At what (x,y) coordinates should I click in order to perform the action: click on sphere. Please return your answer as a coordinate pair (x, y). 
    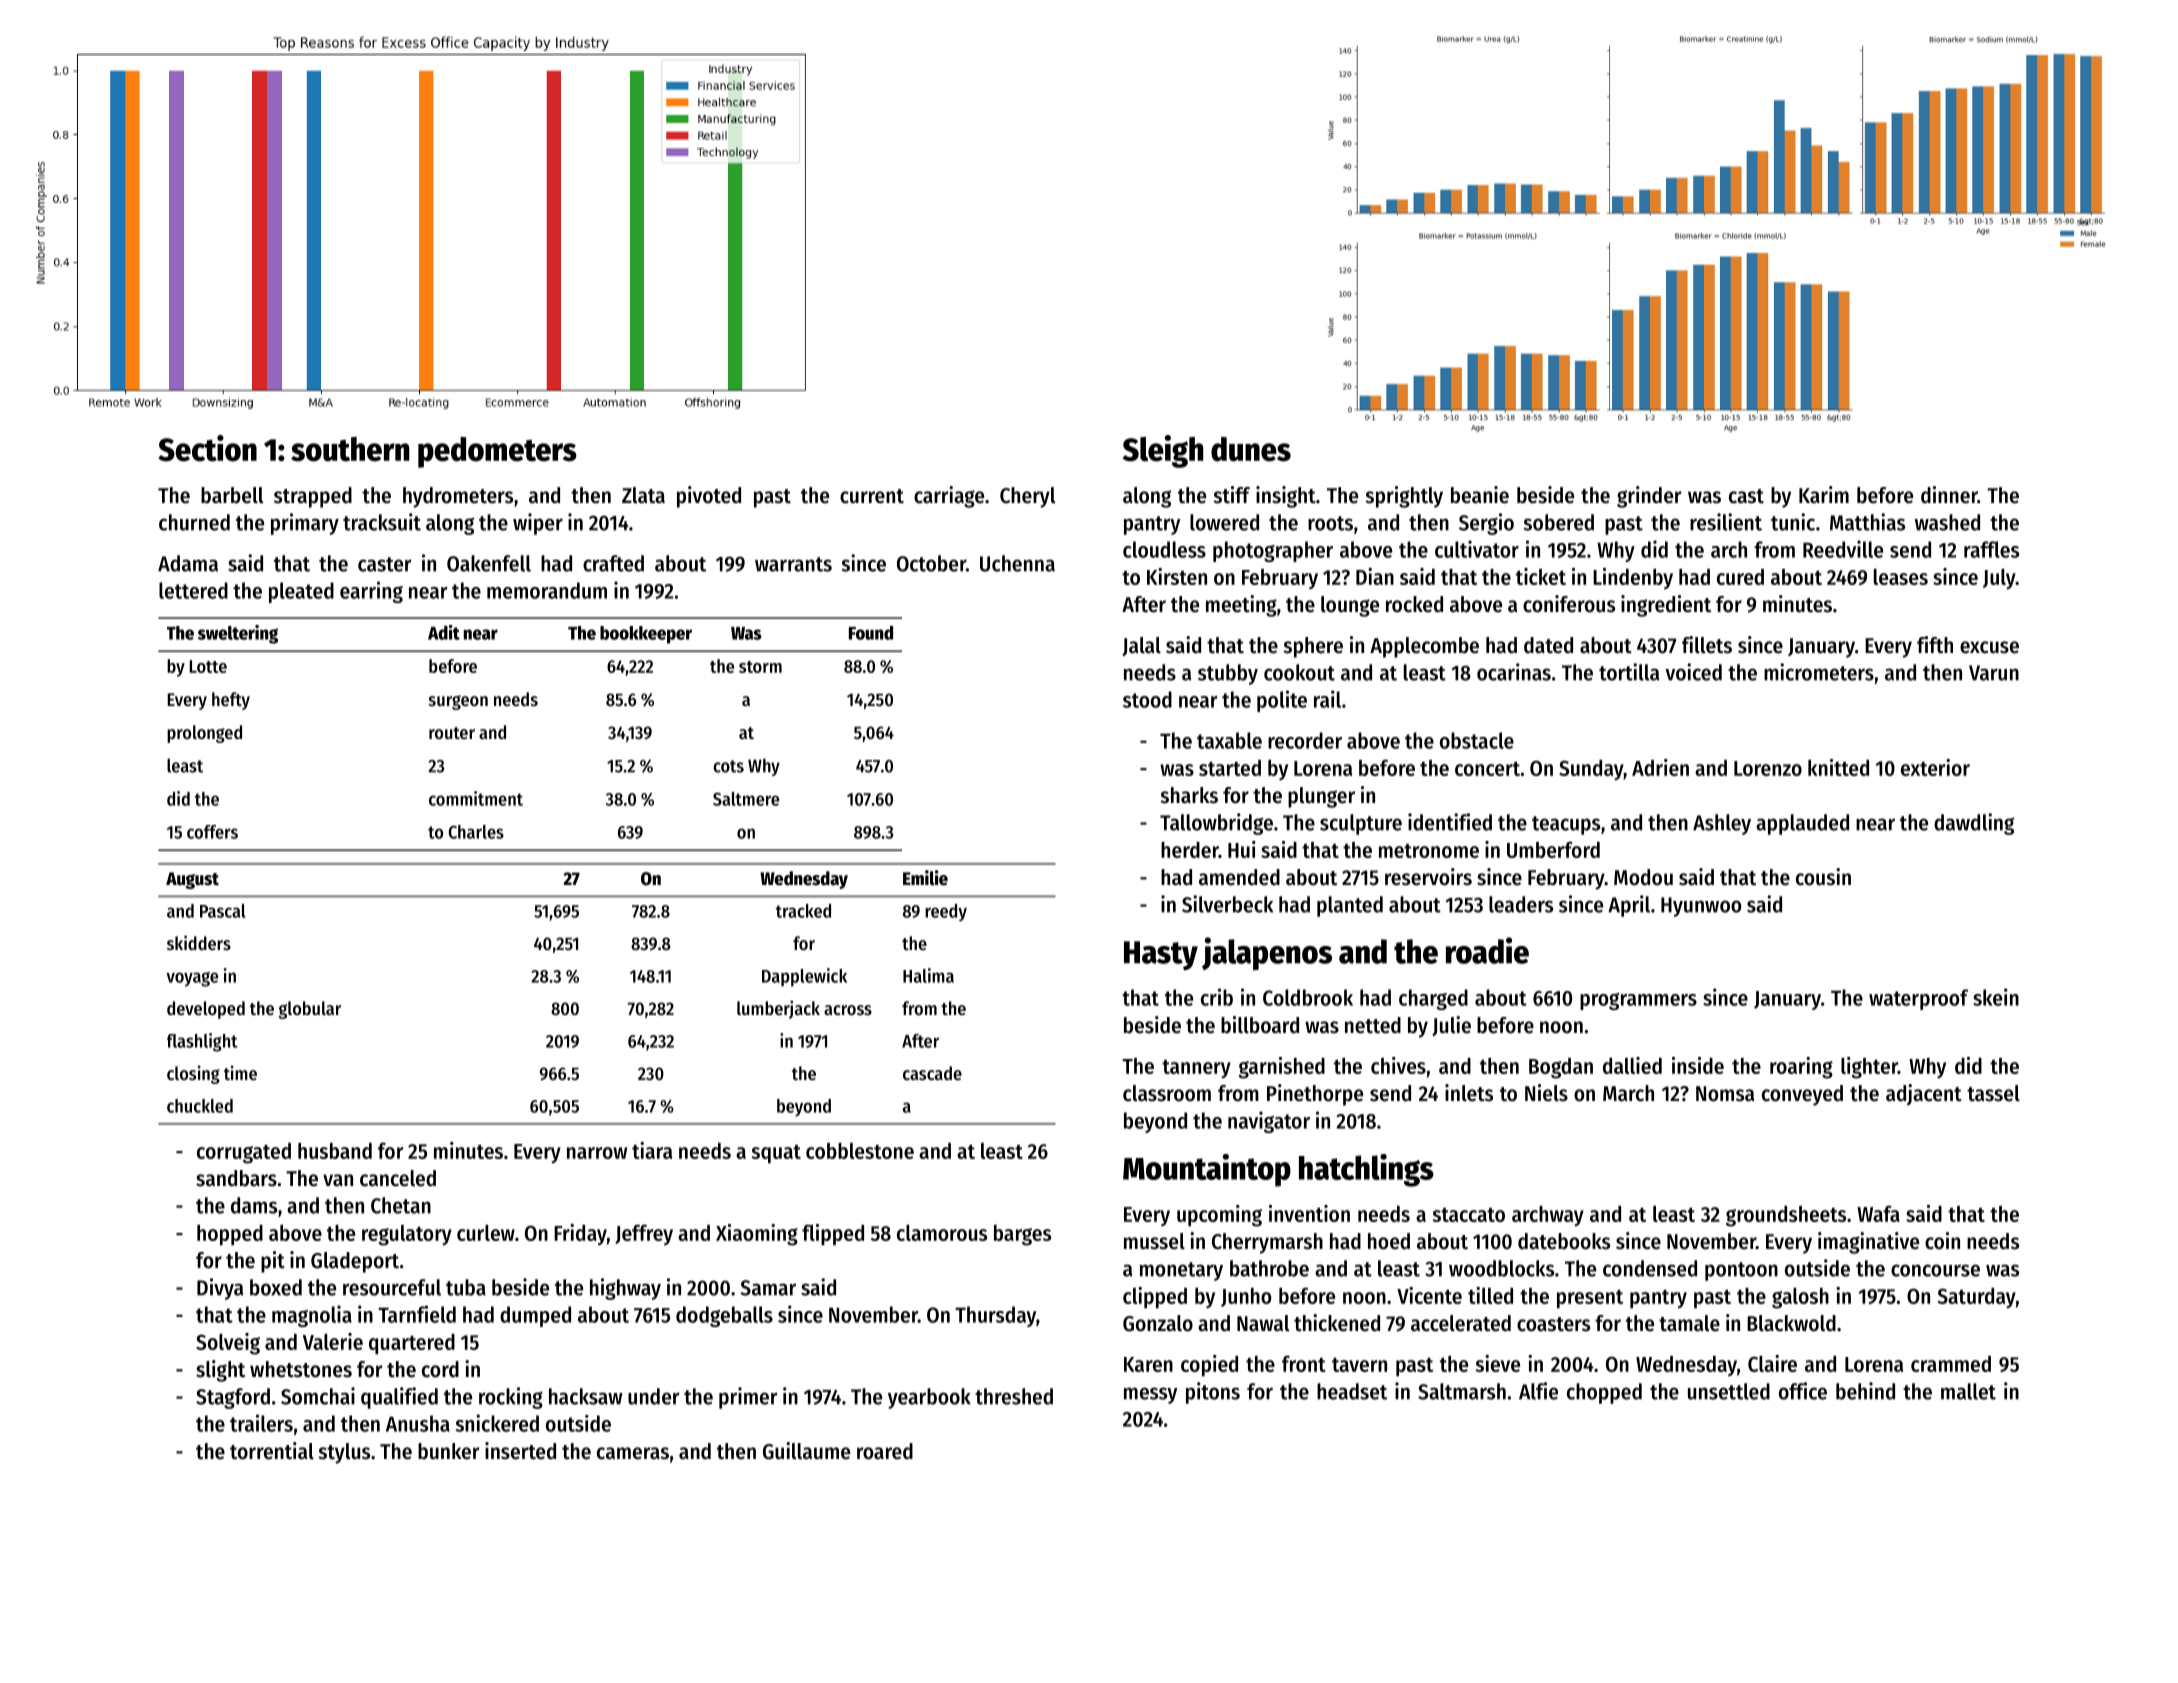
    Looking at the image, I should click on (1313, 647).
